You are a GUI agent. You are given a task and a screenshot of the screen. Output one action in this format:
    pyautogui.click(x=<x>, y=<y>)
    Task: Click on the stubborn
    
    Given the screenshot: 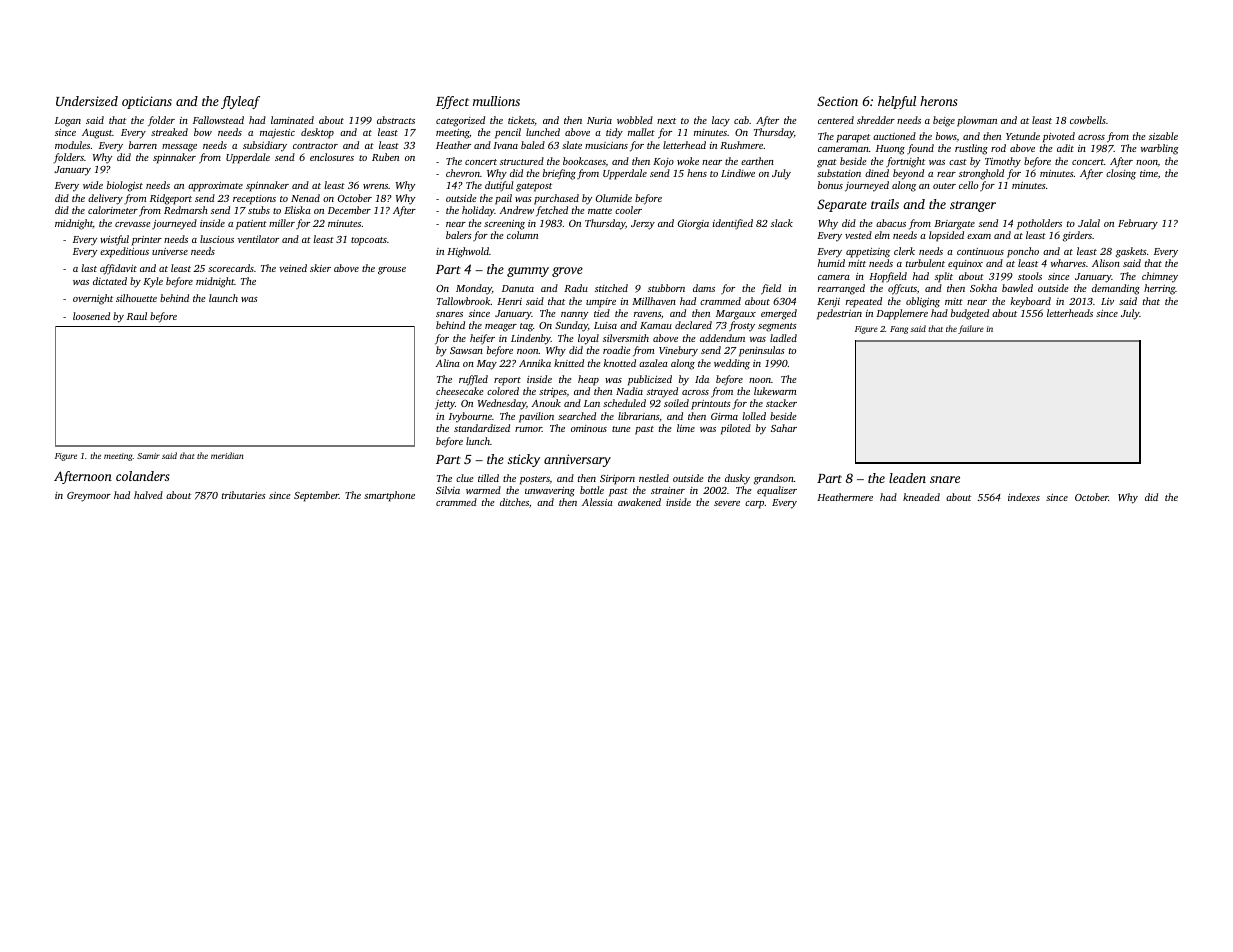 What is the action you would take?
    pyautogui.click(x=666, y=288)
